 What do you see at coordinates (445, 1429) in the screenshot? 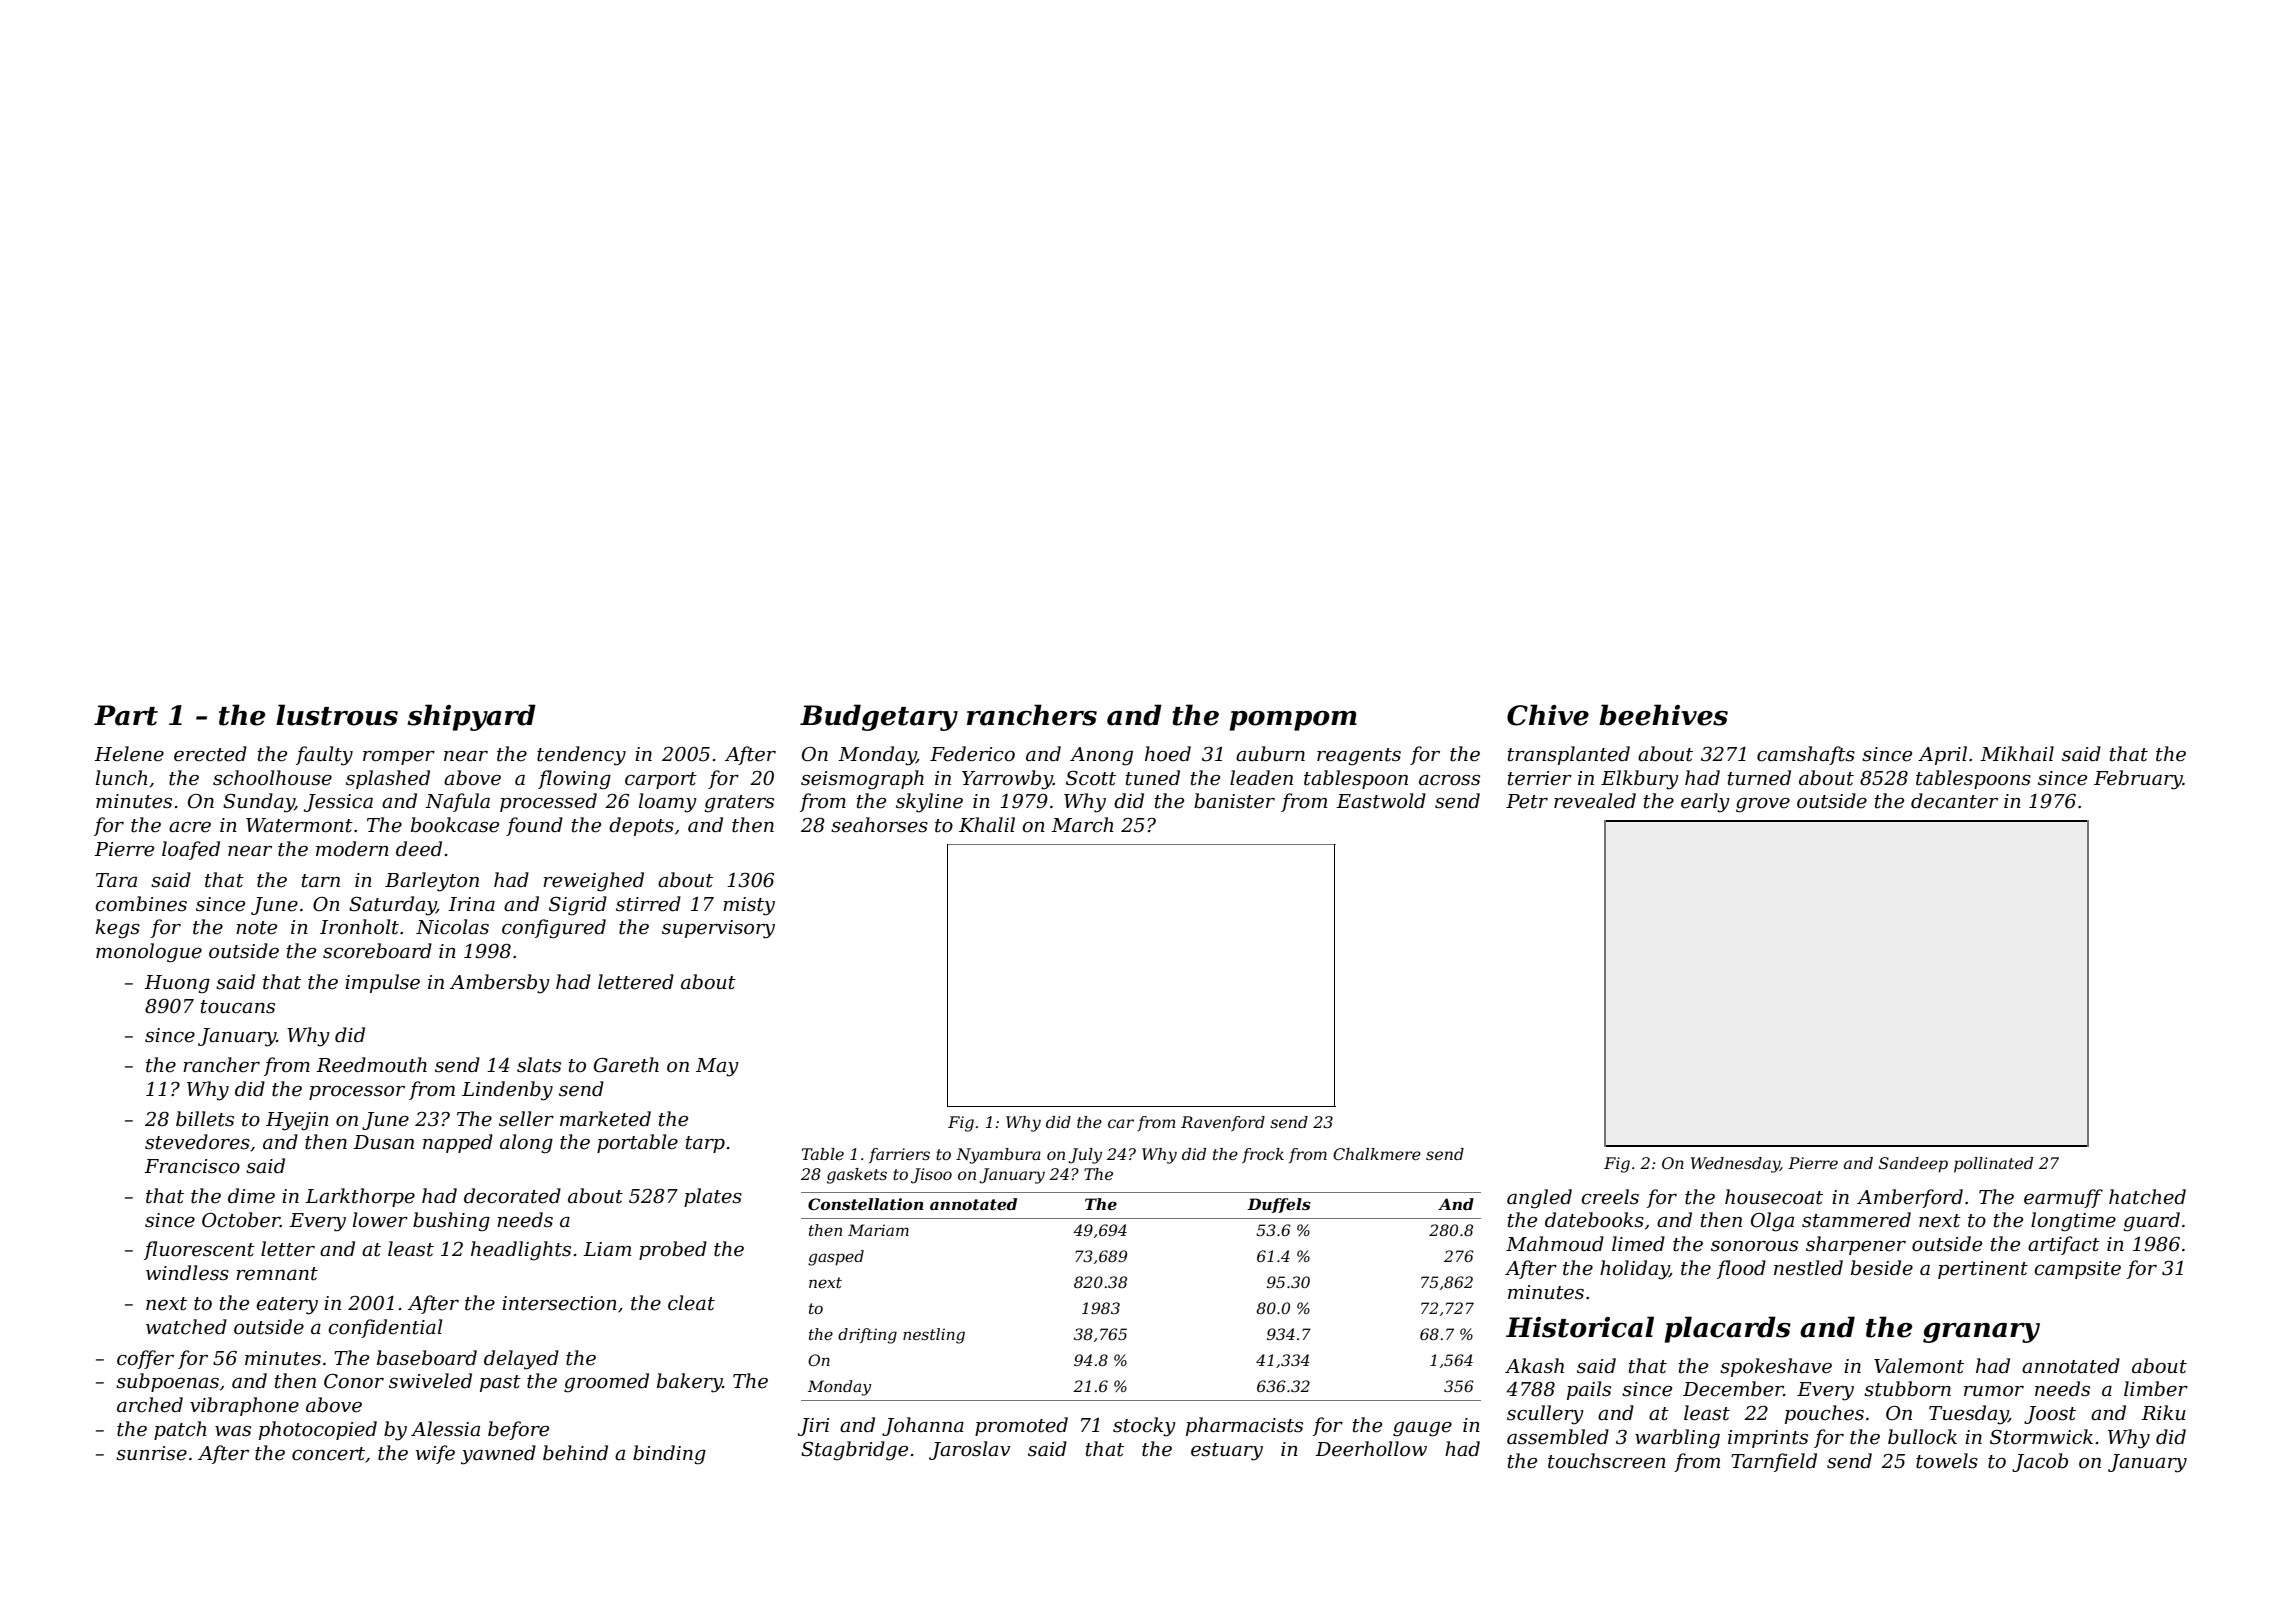
I see `Alessia` at bounding box center [445, 1429].
